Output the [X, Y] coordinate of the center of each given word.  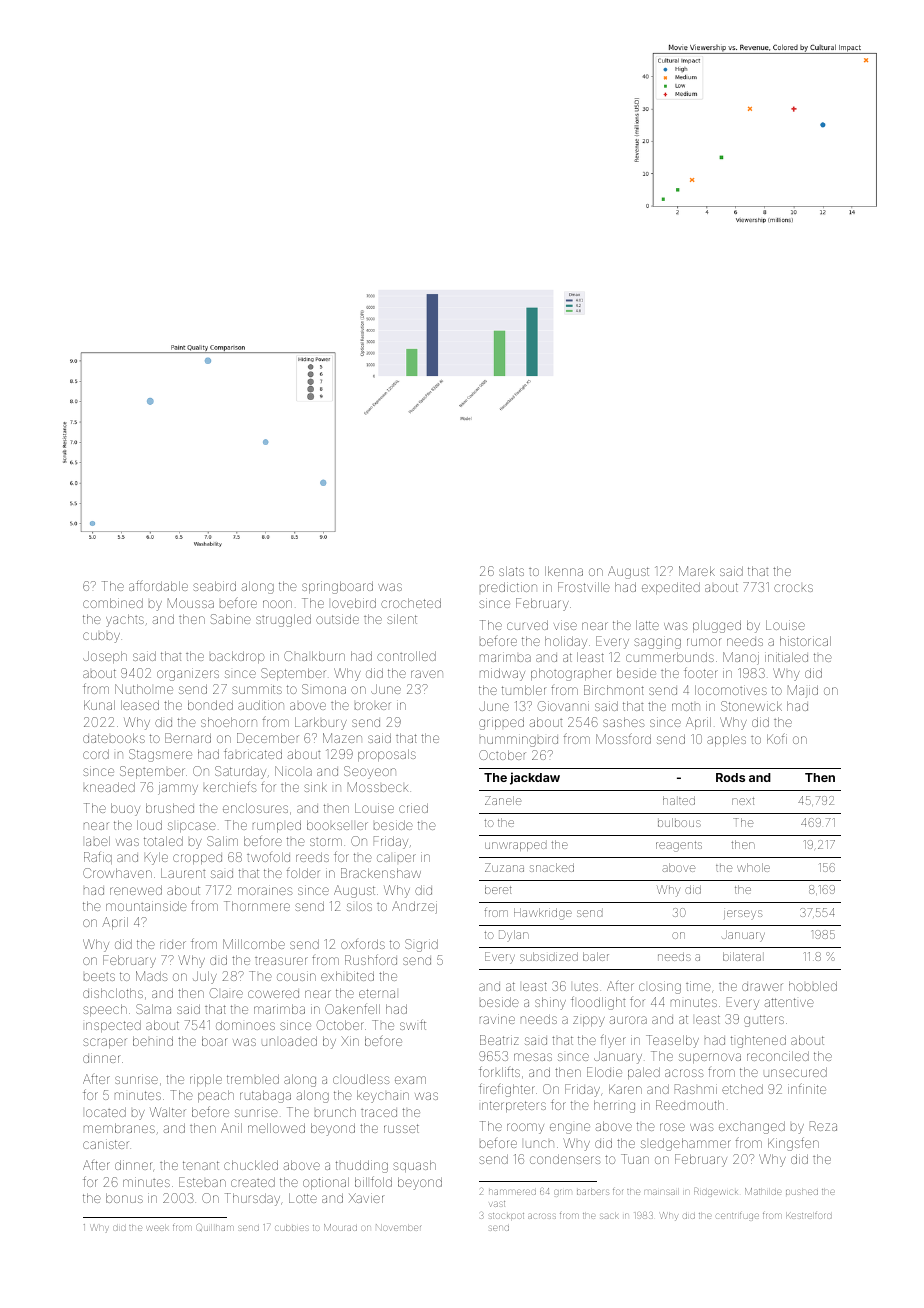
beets [99, 977]
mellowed [276, 1128]
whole [753, 867]
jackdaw [535, 778]
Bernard [188, 738]
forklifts [499, 1071]
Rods [730, 777]
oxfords [363, 944]
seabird [214, 586]
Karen [625, 1089]
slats [511, 571]
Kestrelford [809, 1215]
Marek [697, 571]
